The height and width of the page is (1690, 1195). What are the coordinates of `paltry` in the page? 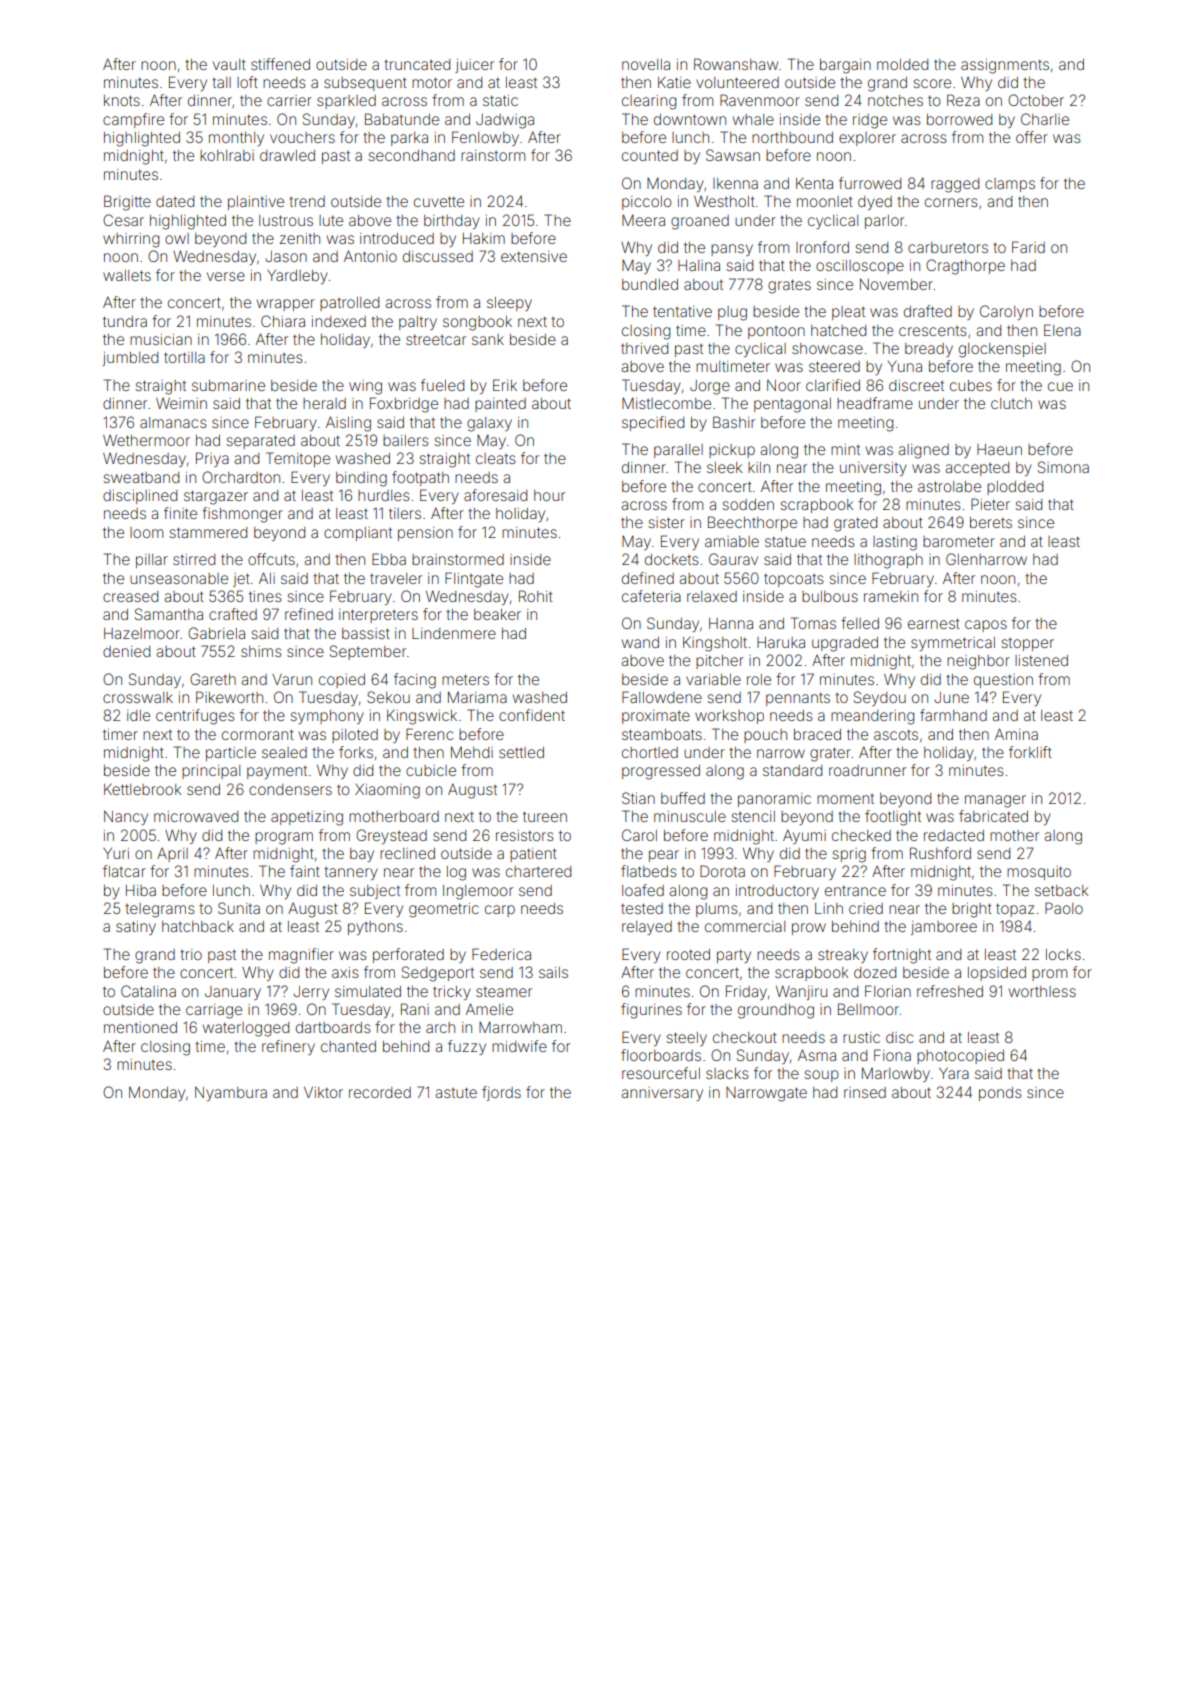 It's located at (418, 323).
